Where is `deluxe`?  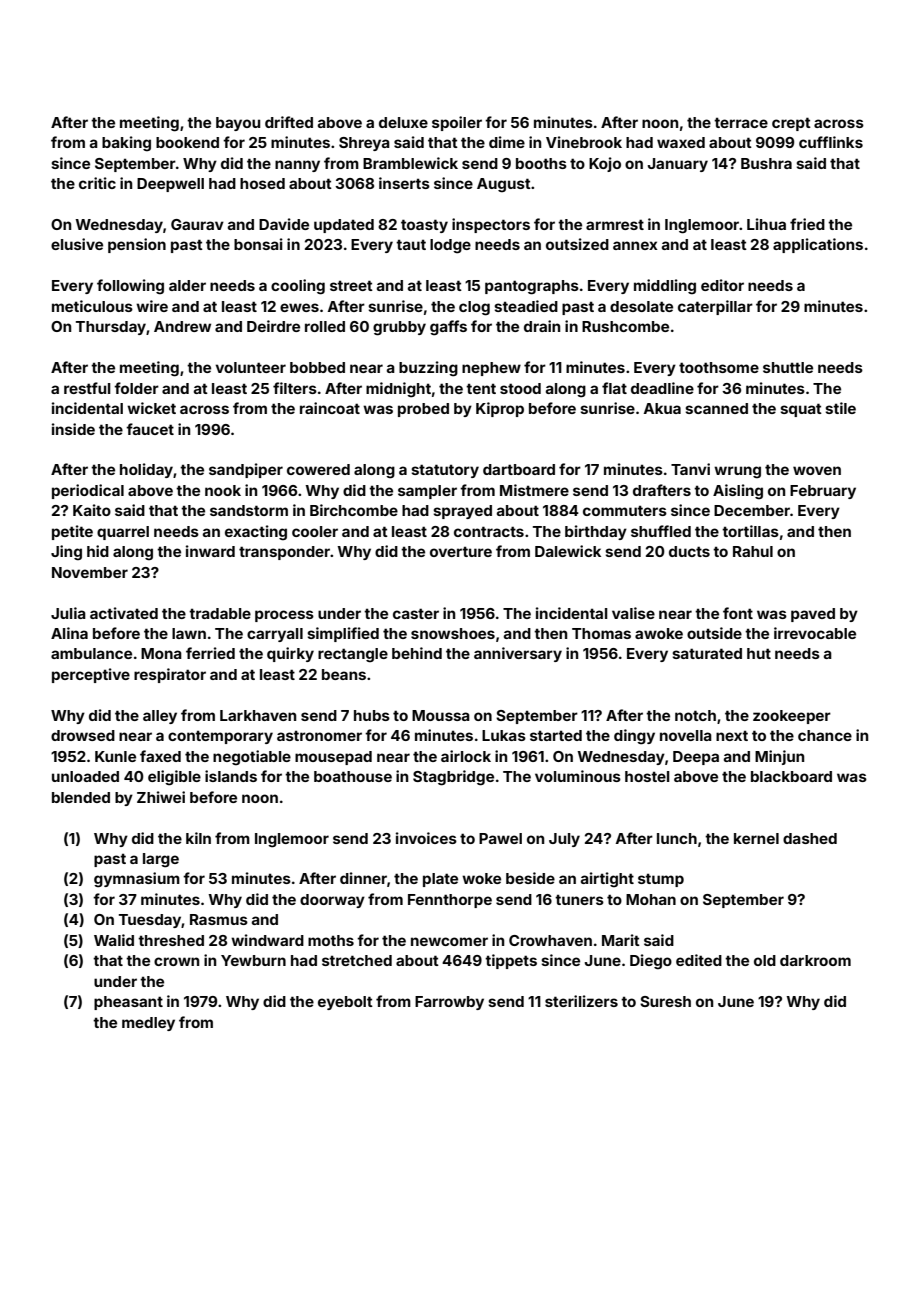
deluxe is located at coordinates (403, 122).
